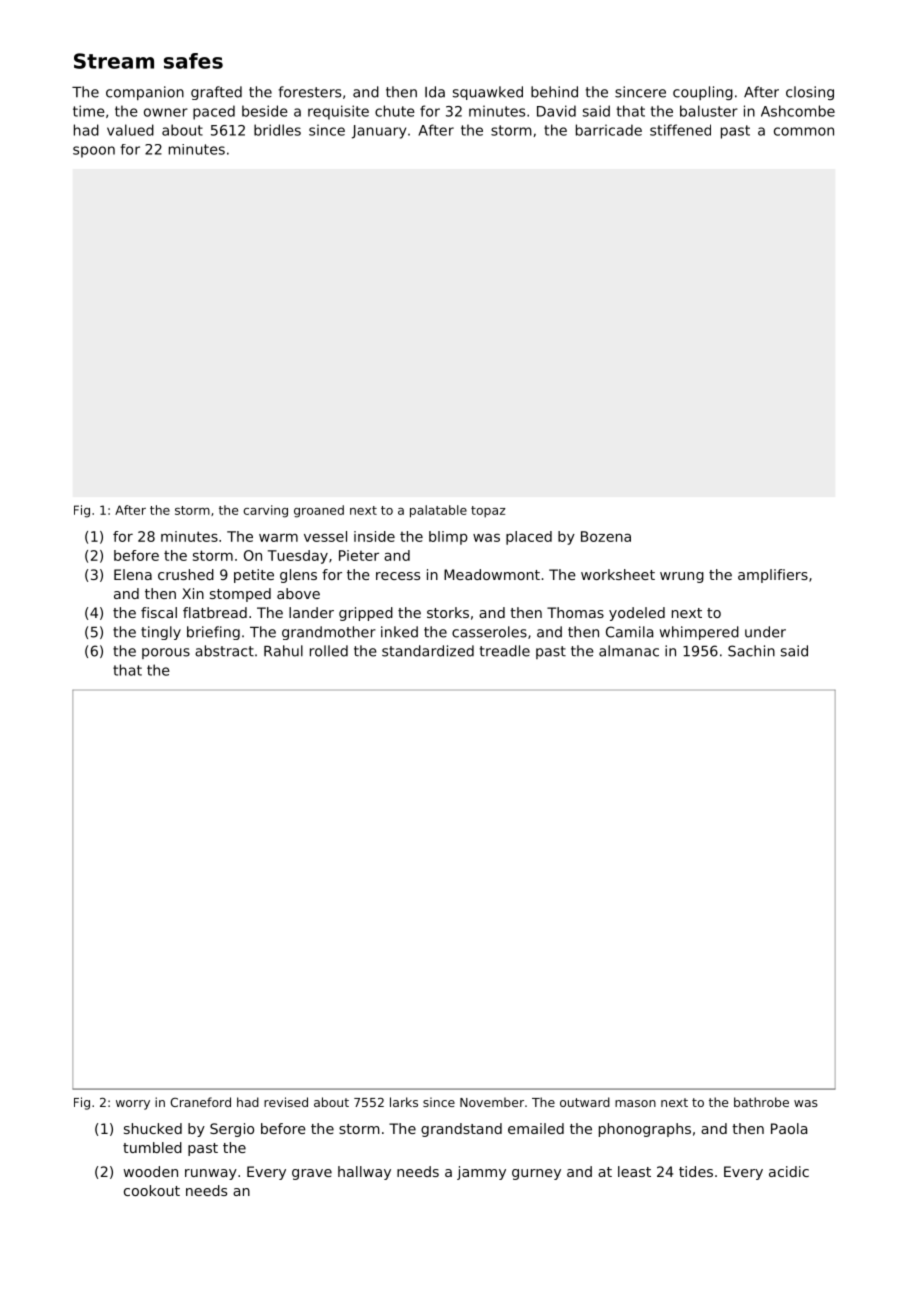 Image resolution: width=908 pixels, height=1316 pixels. I want to click on companion, so click(145, 93).
